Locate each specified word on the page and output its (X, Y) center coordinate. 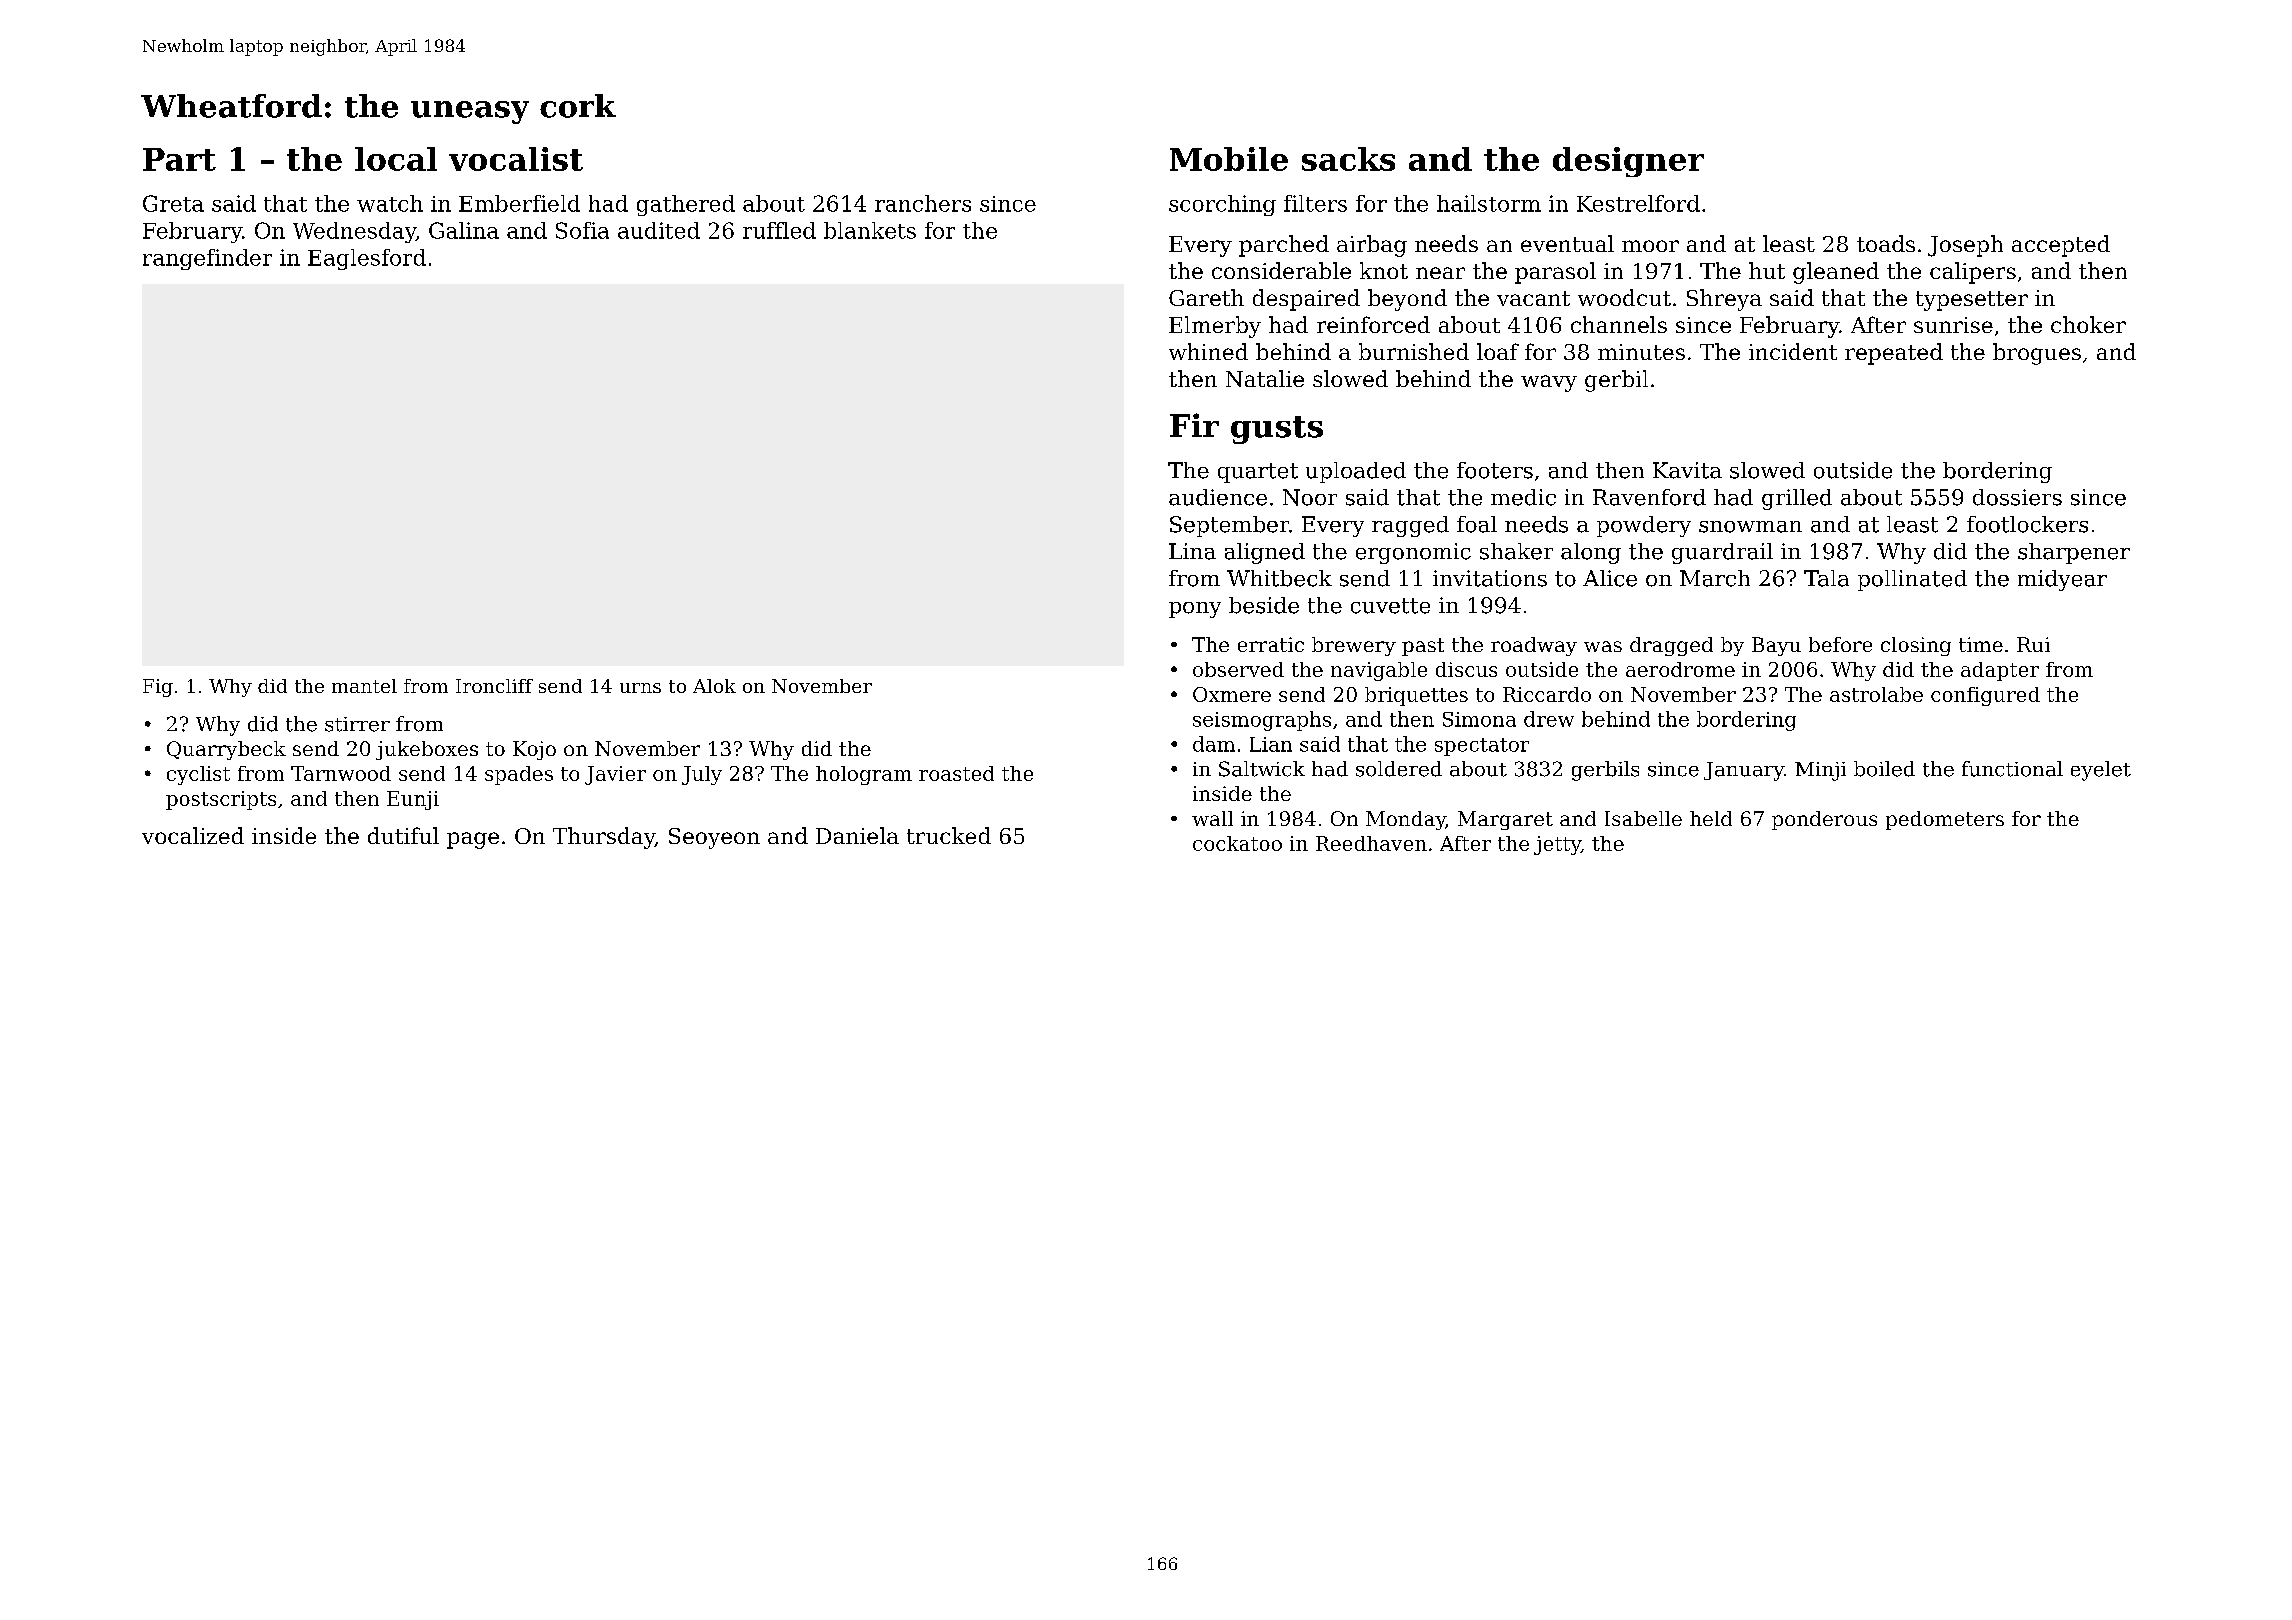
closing (1916, 646)
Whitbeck (1279, 578)
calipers (1973, 273)
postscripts (221, 800)
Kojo (534, 750)
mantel (364, 686)
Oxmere (1232, 694)
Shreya (1724, 300)
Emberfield (519, 203)
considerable (1281, 270)
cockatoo (1237, 843)
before (1840, 644)
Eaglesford (367, 259)
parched (1284, 246)
